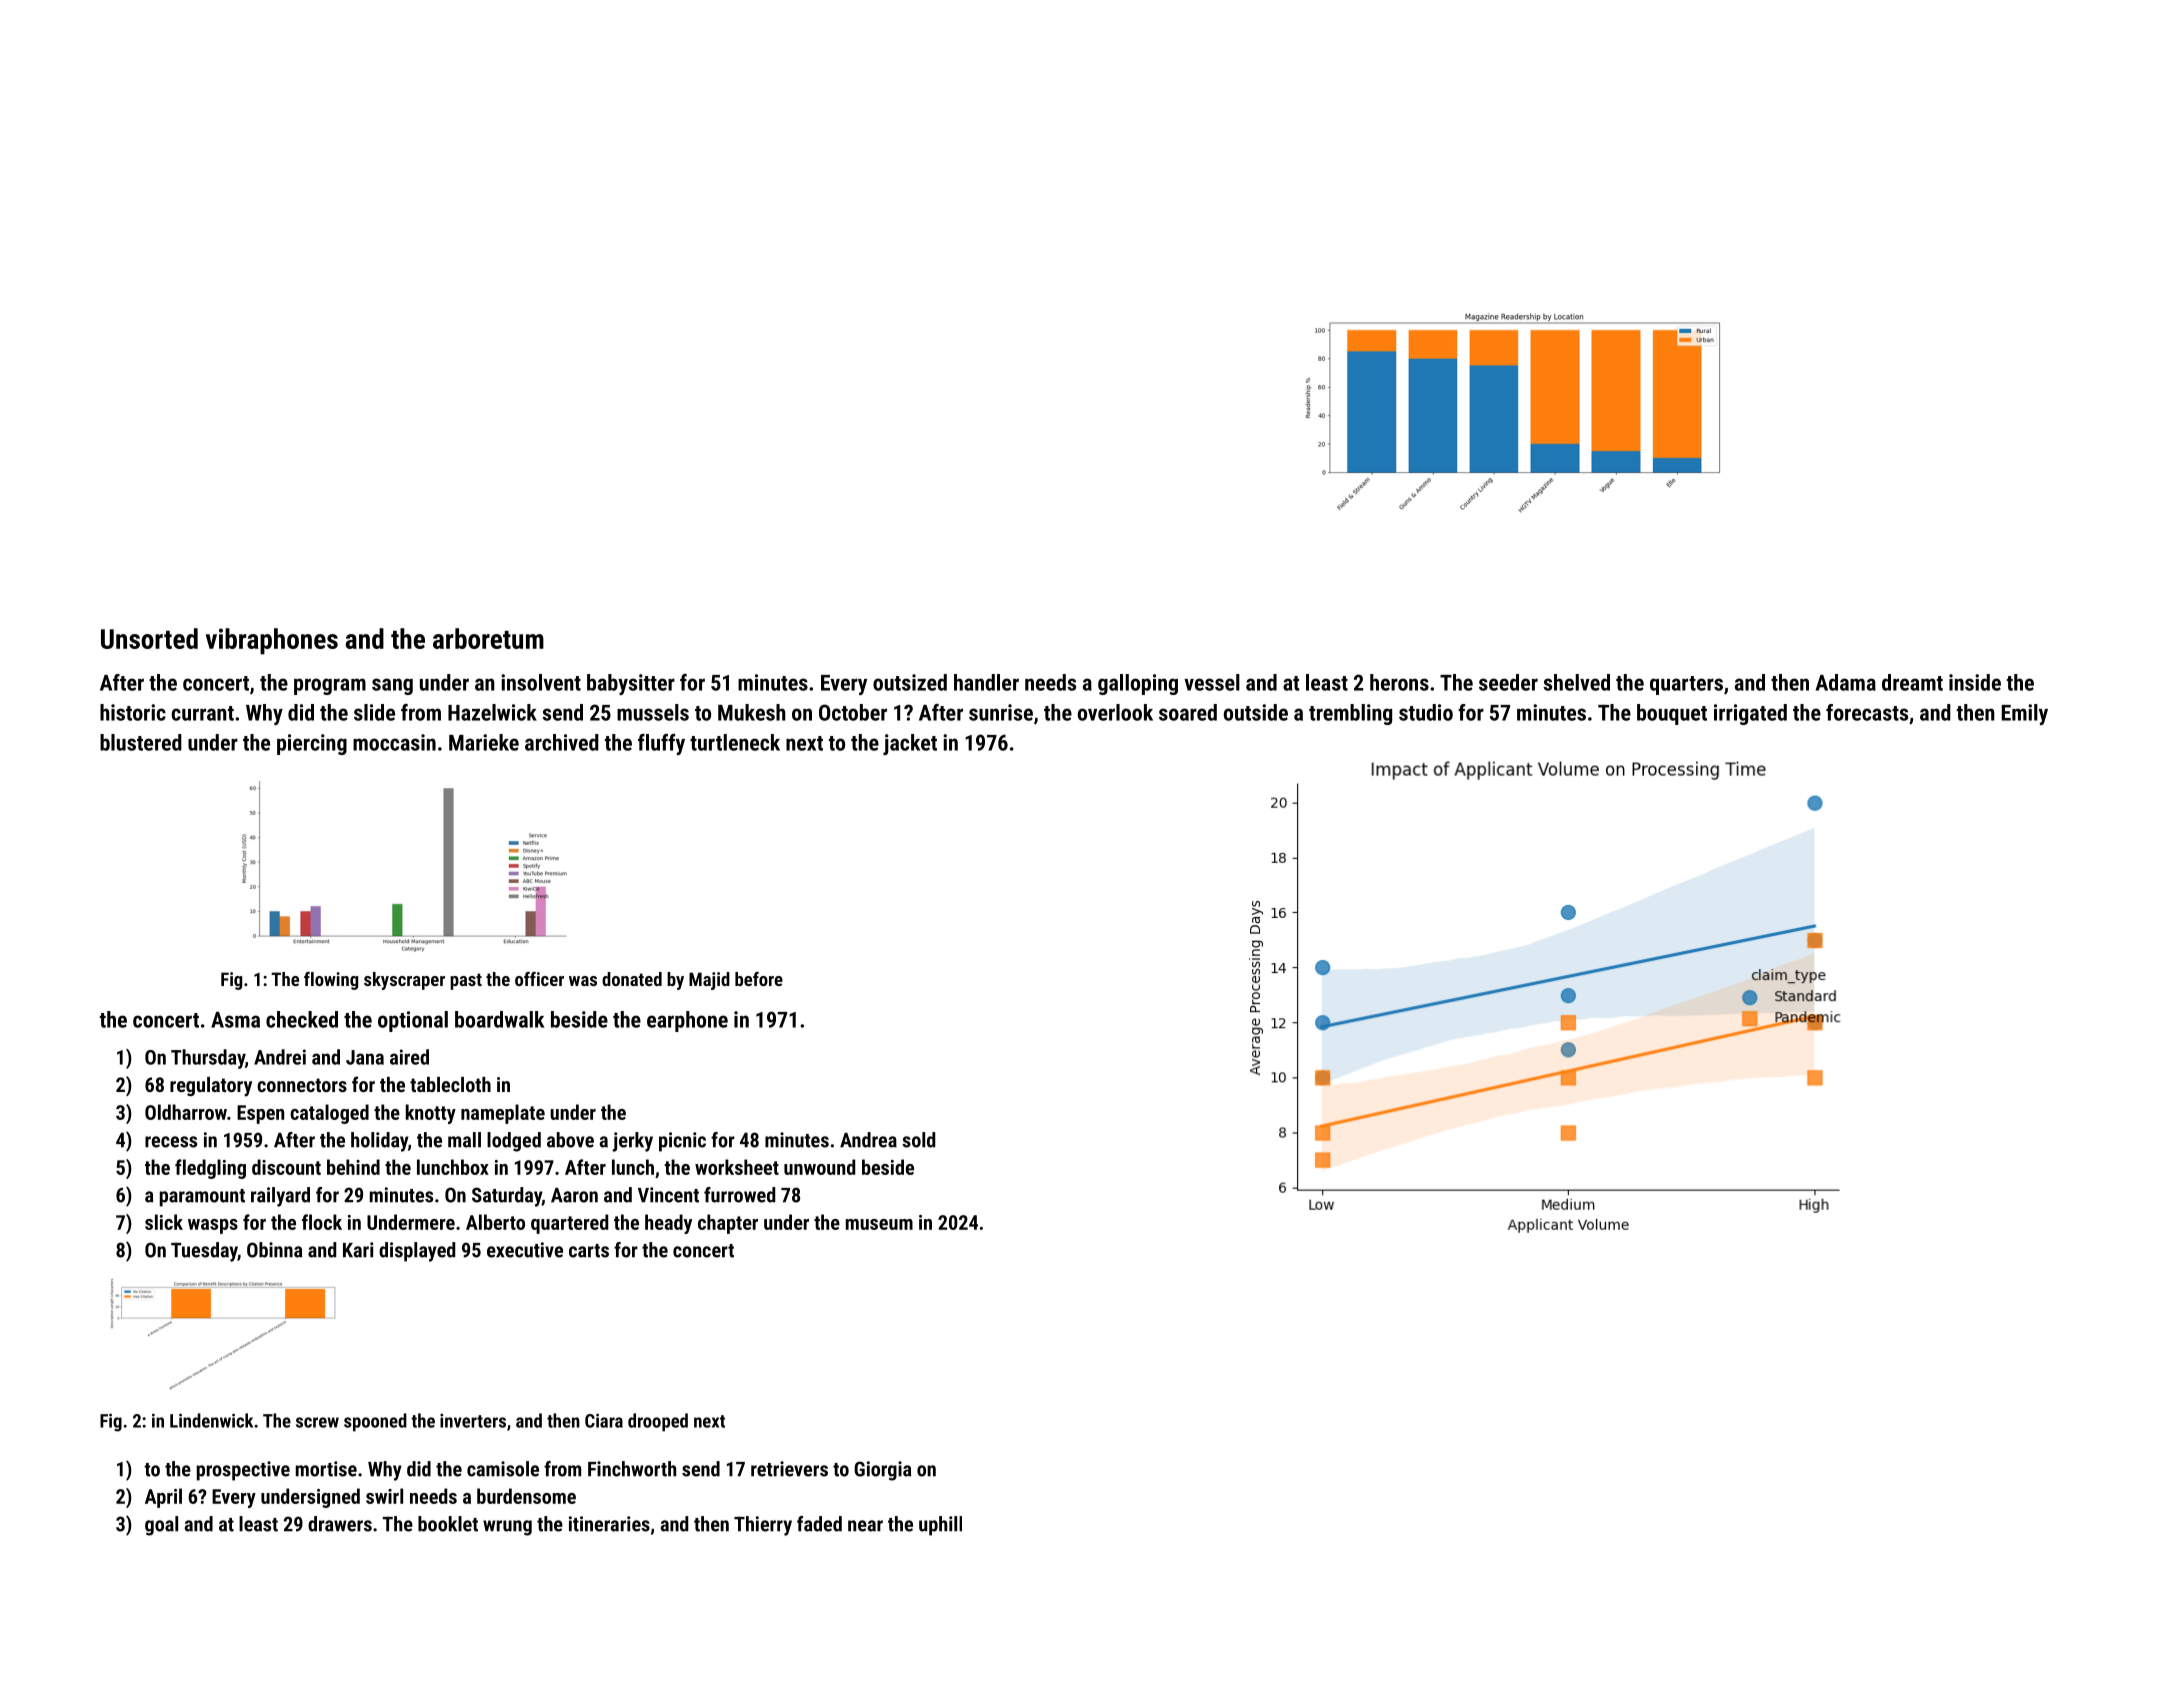  Describe the element at coordinates (203, 713) in the screenshot. I see `currant` at that location.
